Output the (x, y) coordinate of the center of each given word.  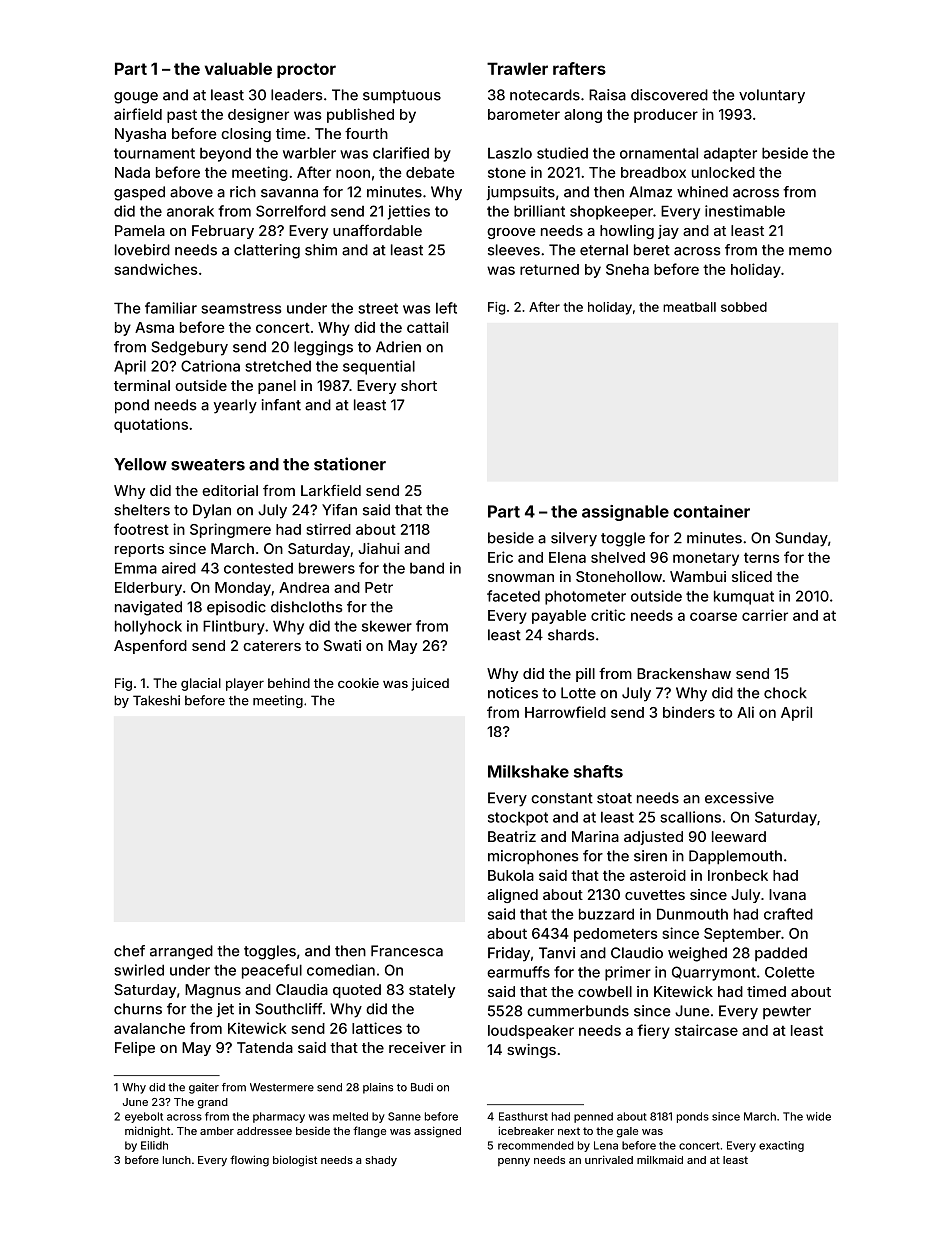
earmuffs (518, 972)
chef (129, 951)
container (711, 511)
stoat (614, 798)
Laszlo (510, 153)
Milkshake (528, 771)
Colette (789, 972)
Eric (500, 557)
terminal (142, 385)
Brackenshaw (684, 673)
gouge (136, 98)
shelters (142, 510)
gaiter (204, 1088)
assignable (625, 513)
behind (289, 683)
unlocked (723, 172)
